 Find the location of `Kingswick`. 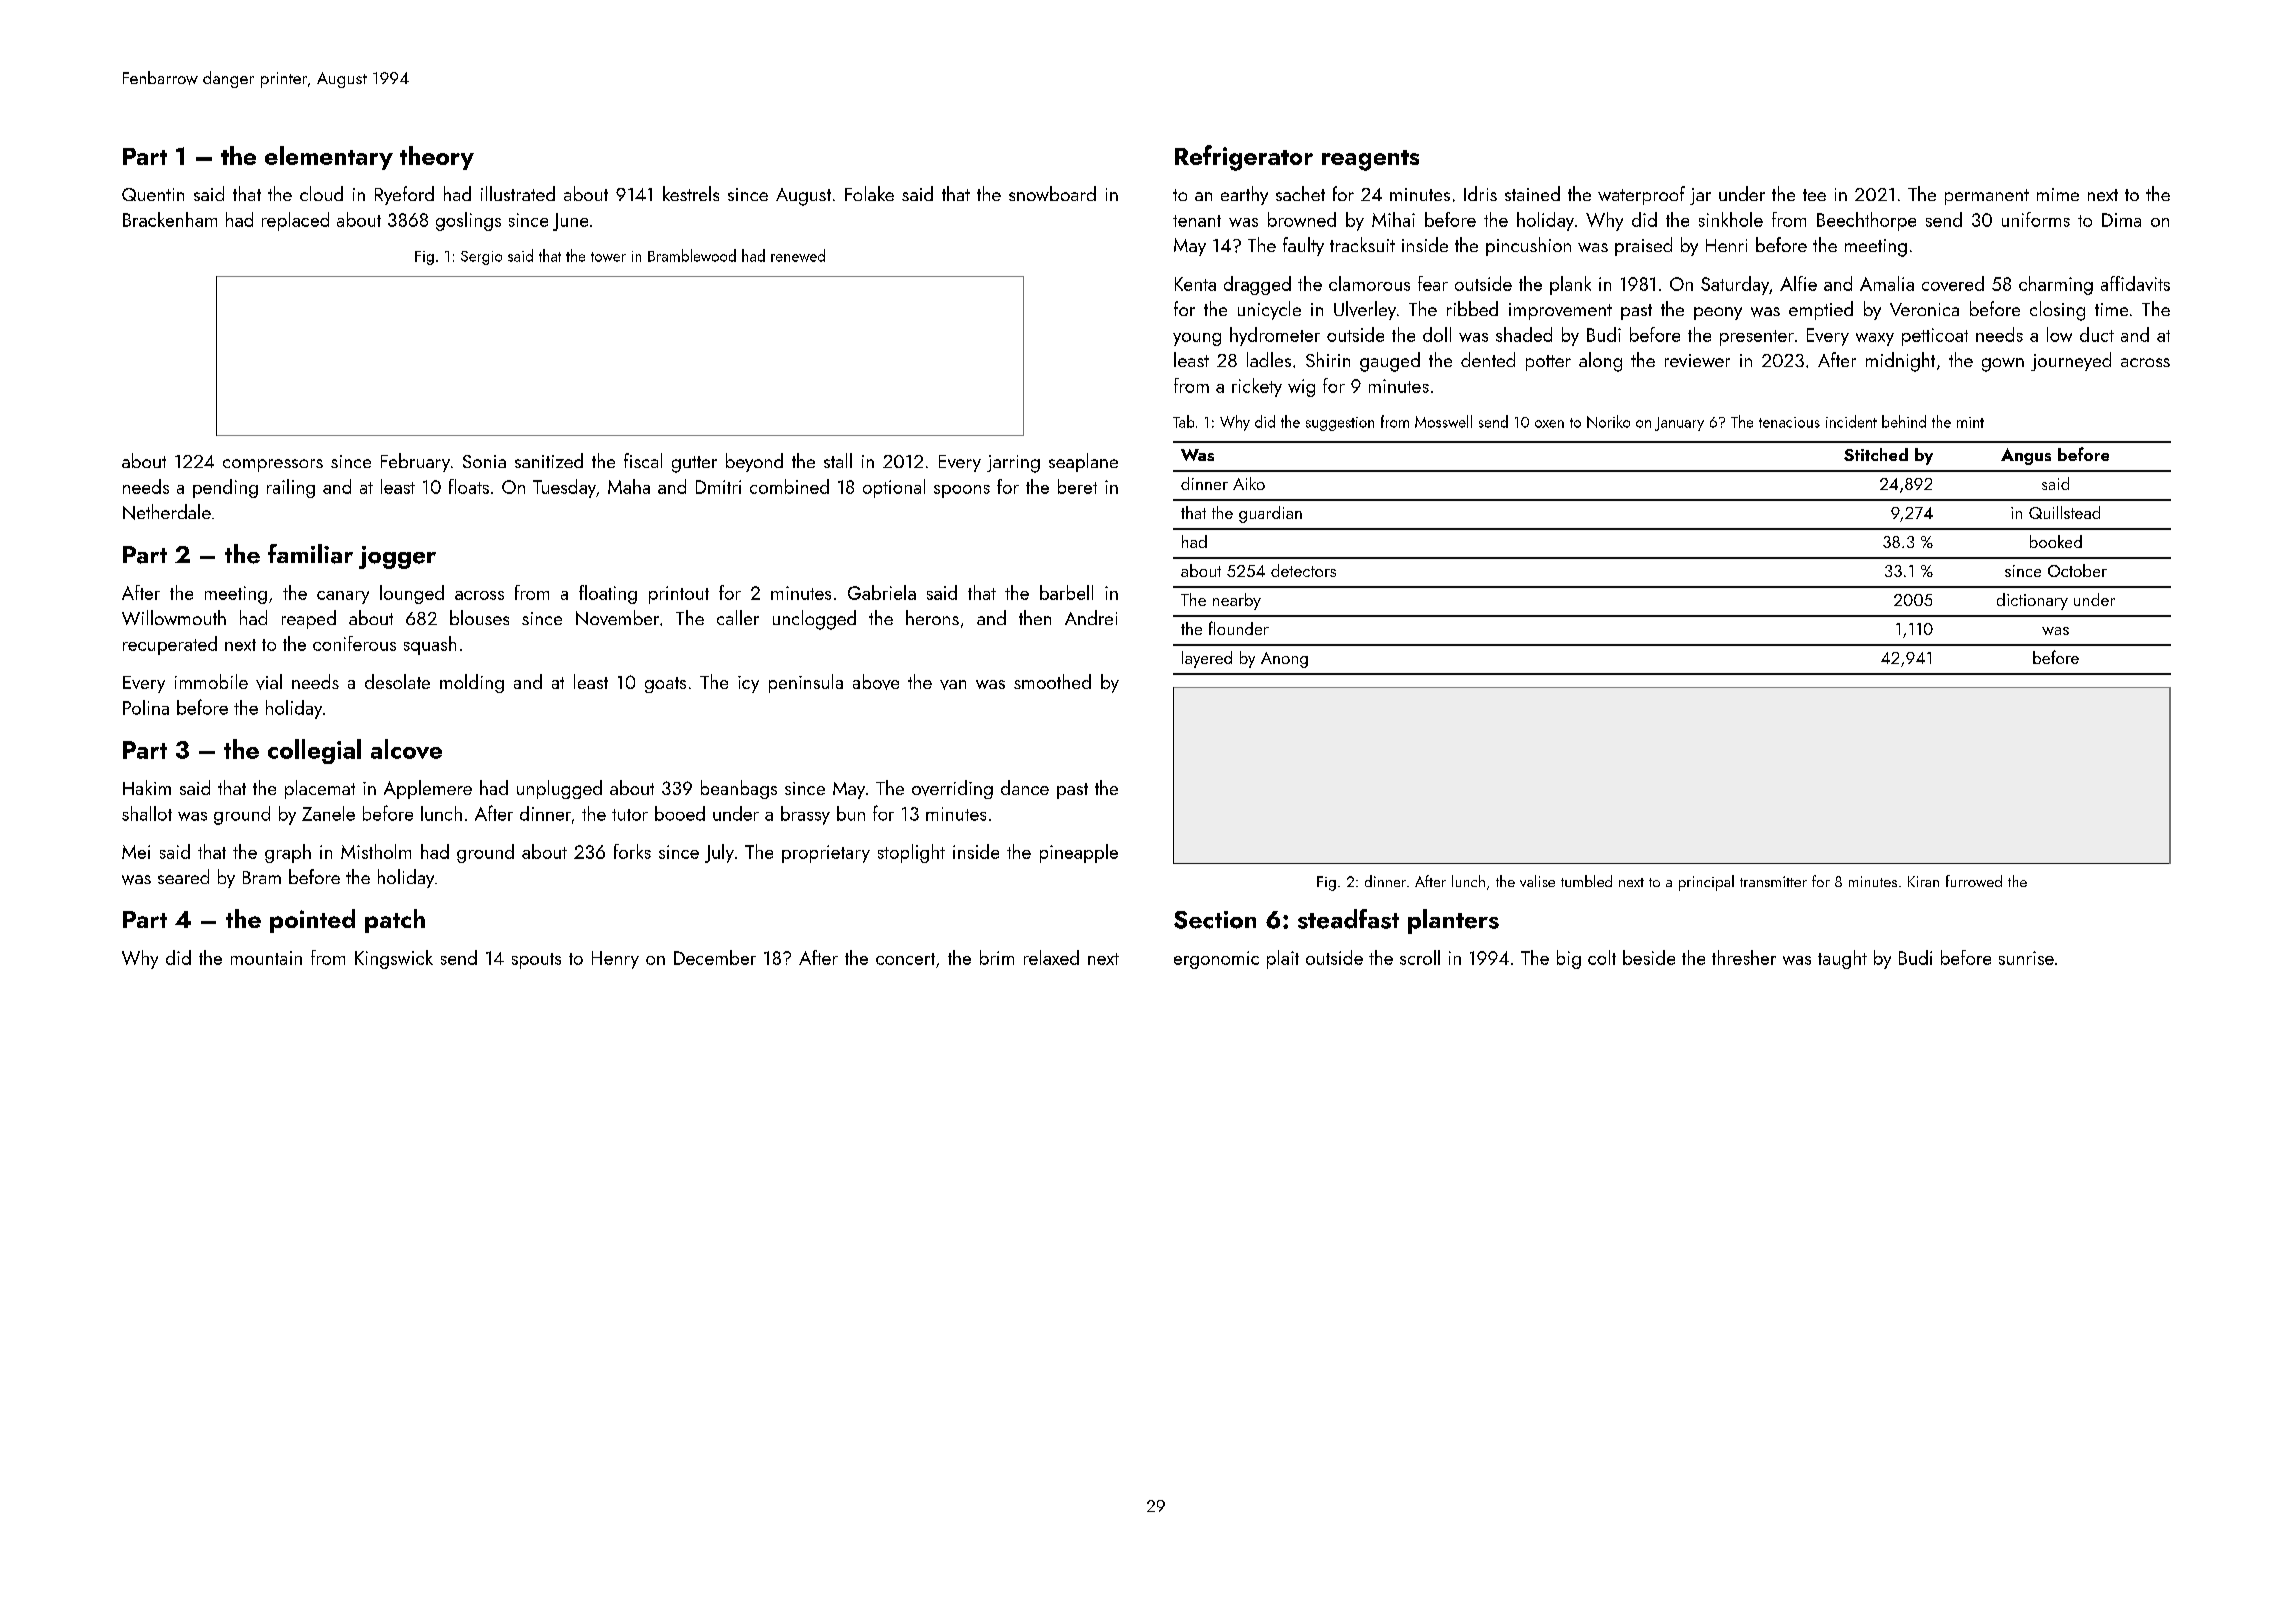

Kingswick is located at coordinates (394, 959).
